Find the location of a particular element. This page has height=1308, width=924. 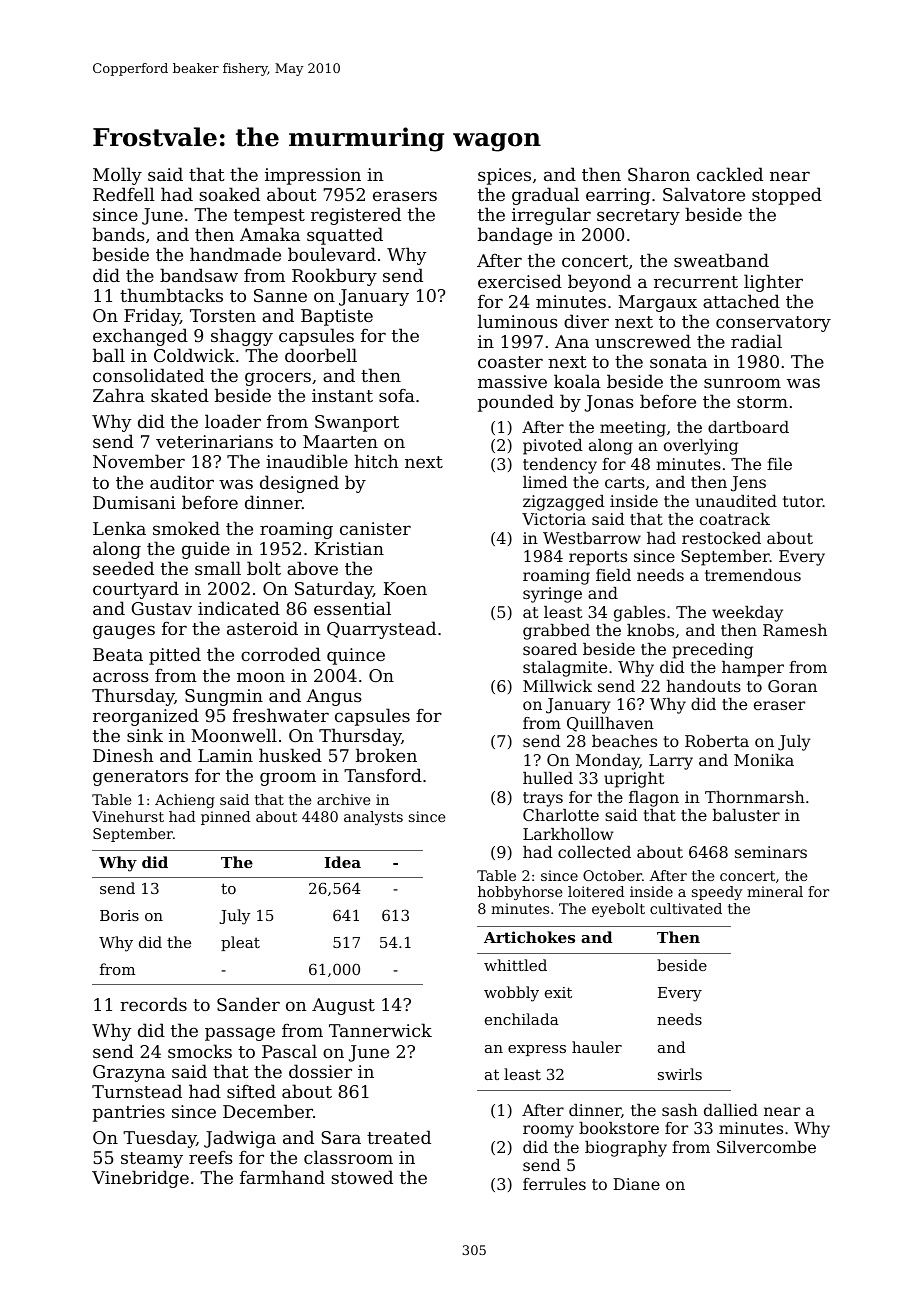

analysts is located at coordinates (373, 818).
